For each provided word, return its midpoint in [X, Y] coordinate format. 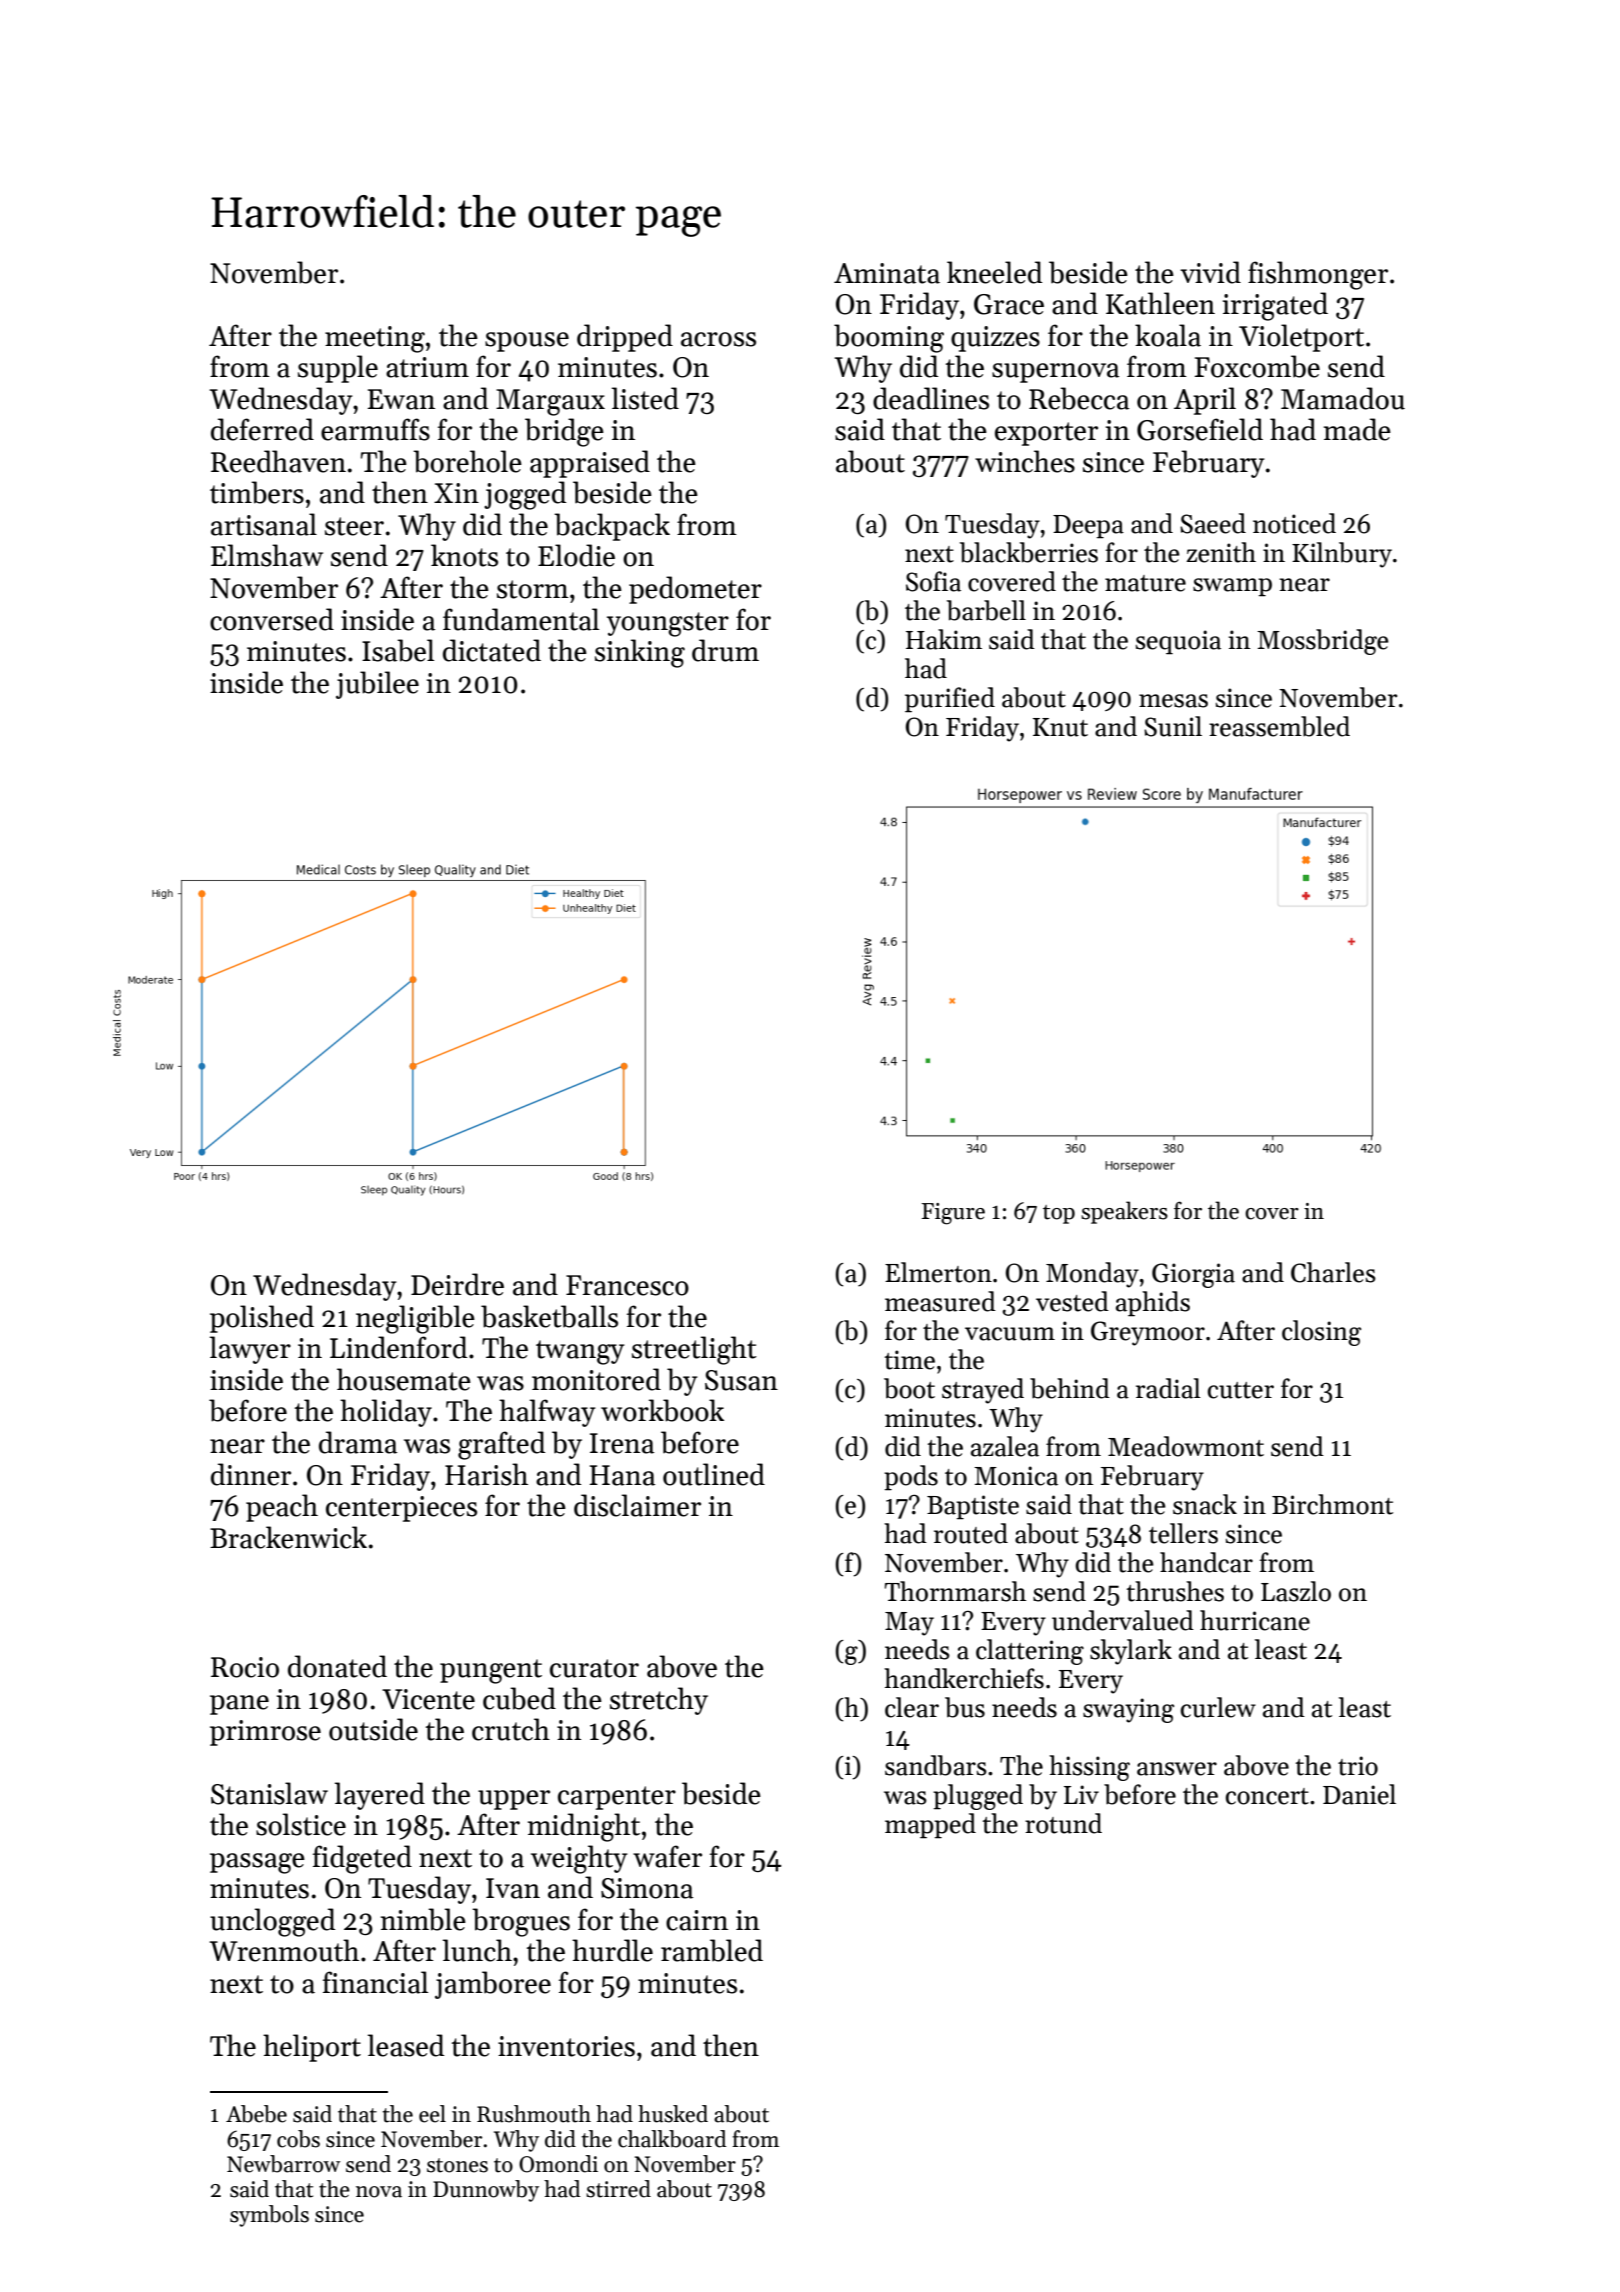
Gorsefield [1200, 429]
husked [673, 2114]
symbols [269, 2216]
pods [911, 1478]
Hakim [944, 639]
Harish [486, 1474]
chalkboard [672, 2139]
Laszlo [1296, 1591]
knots [464, 555]
